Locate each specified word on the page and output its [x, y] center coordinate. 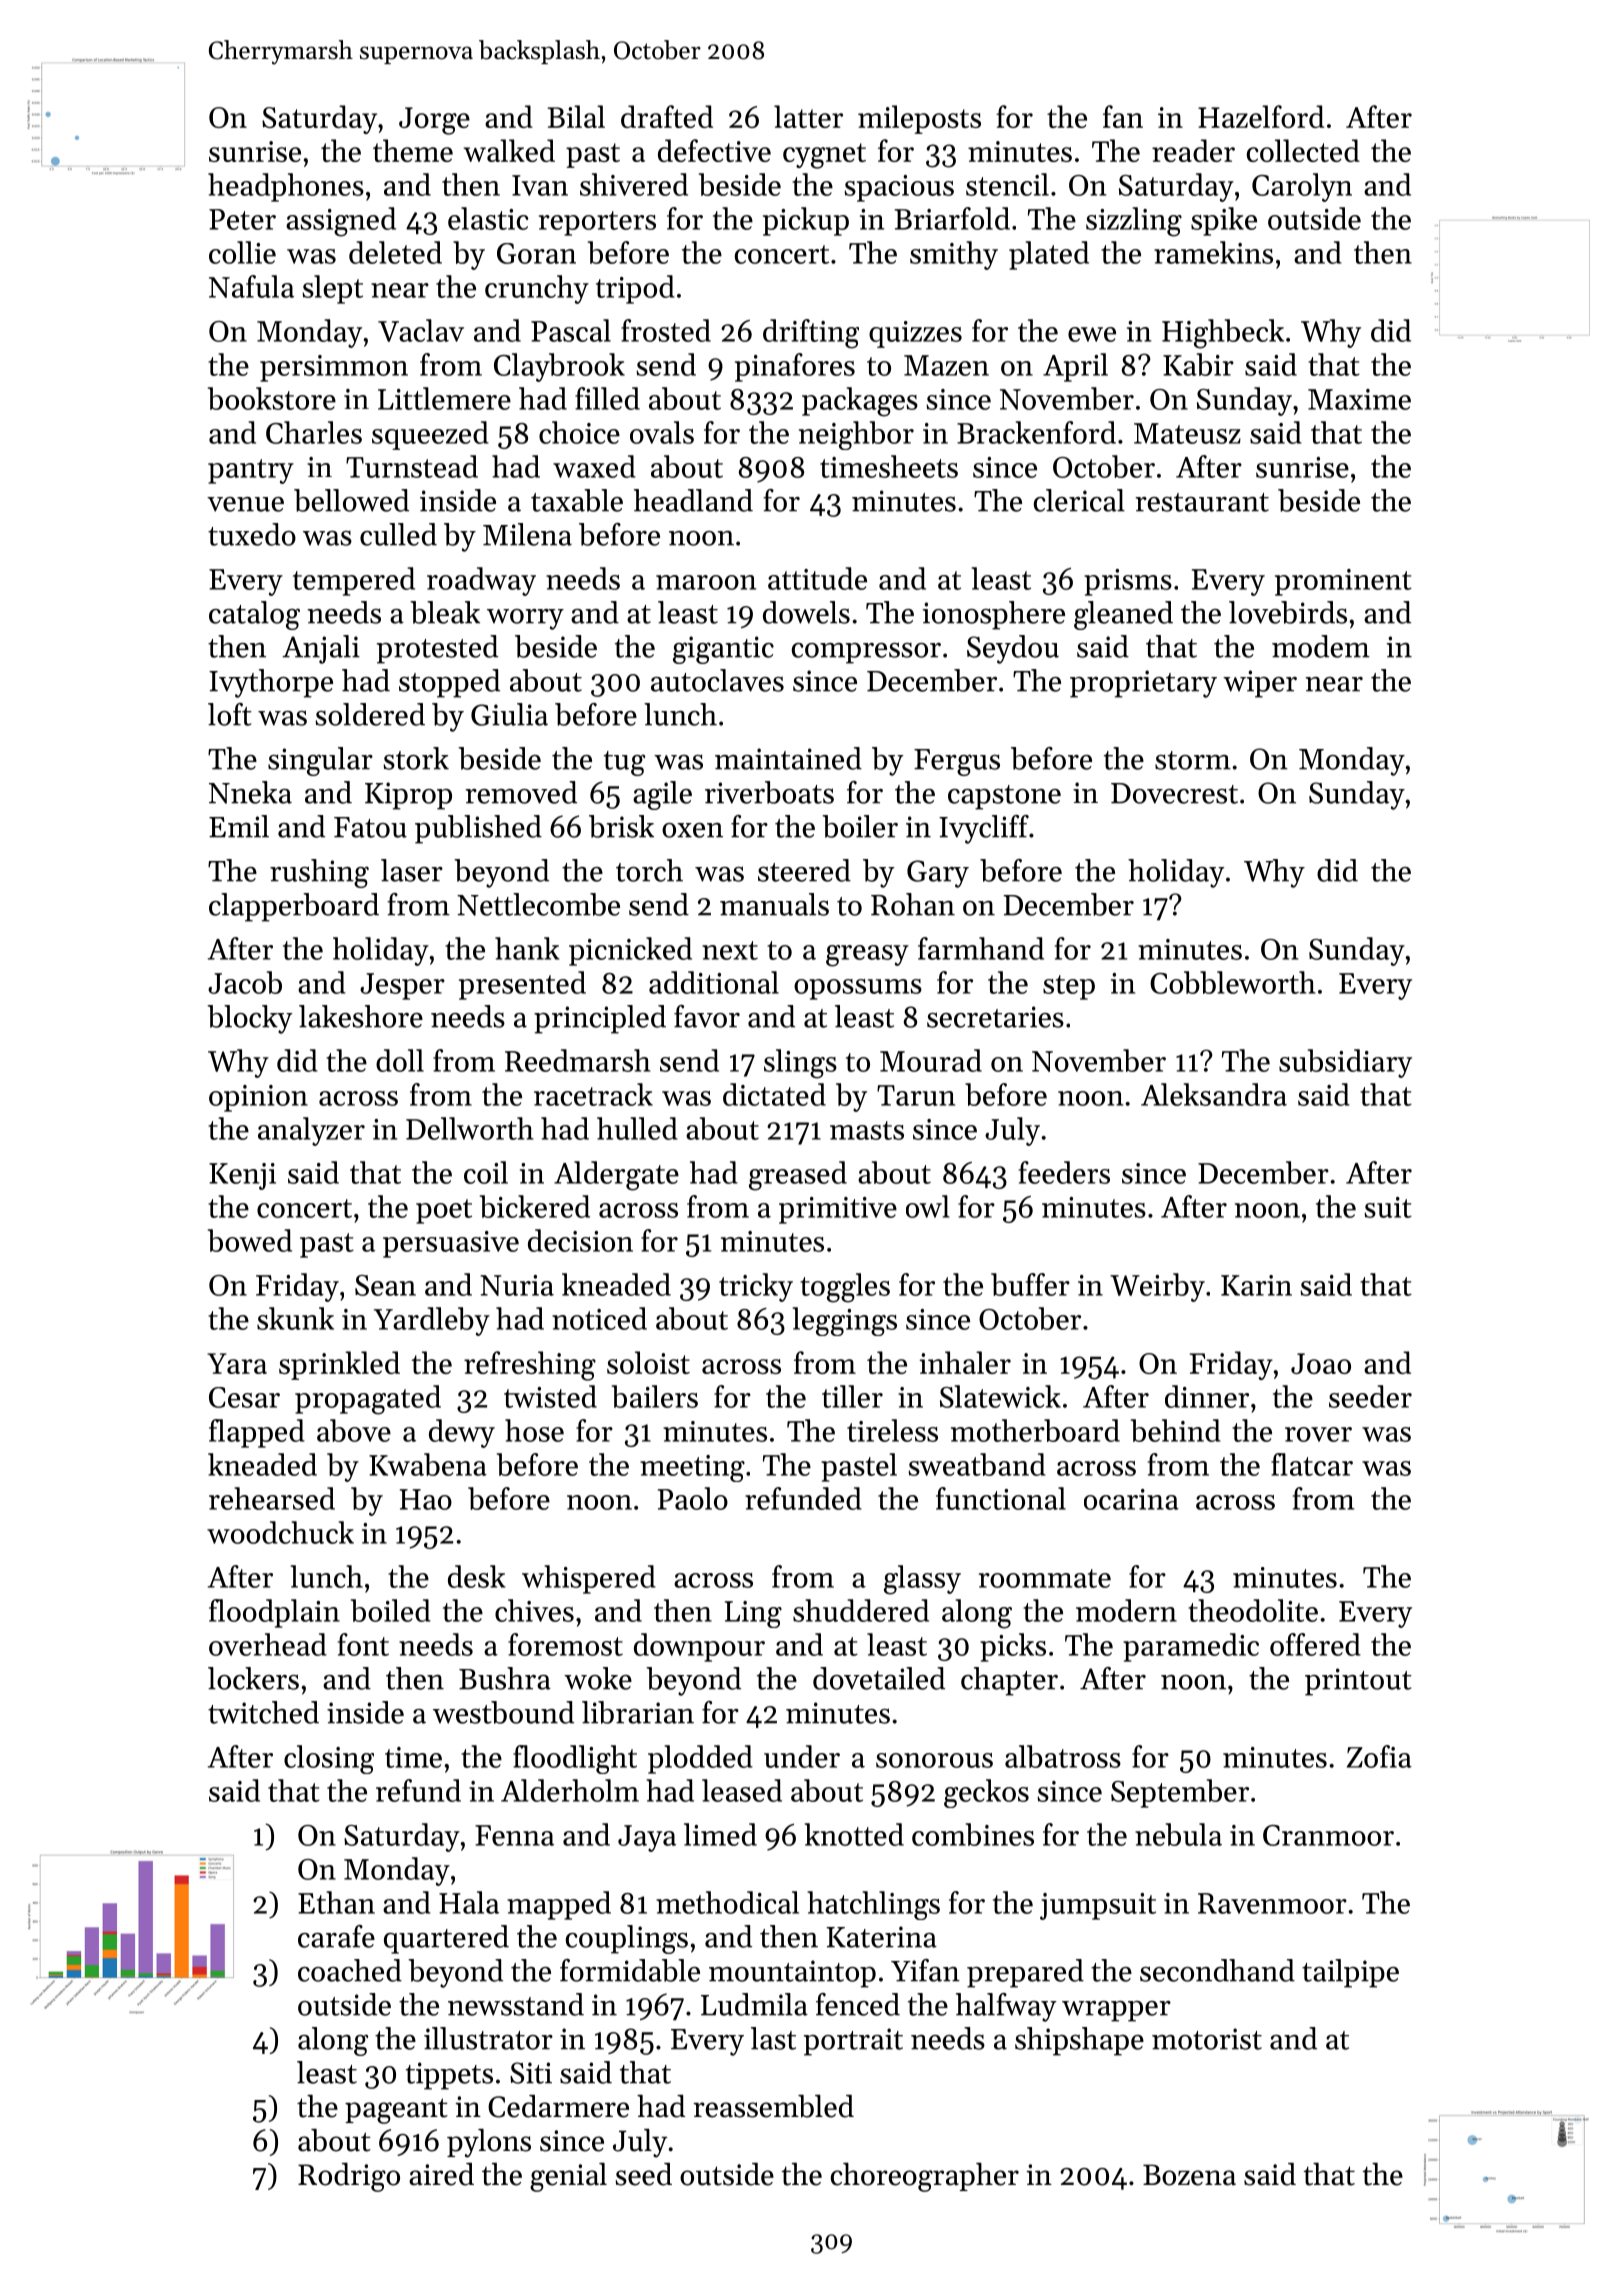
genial [568, 2177]
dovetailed [879, 1678]
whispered [589, 1579]
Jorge [434, 121]
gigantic [723, 650]
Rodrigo [349, 2177]
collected [1303, 150]
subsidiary [1345, 1063]
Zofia [1379, 1756]
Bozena [1189, 2175]
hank [527, 948]
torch [649, 870]
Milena [527, 534]
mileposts [919, 119]
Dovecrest [1174, 793]
